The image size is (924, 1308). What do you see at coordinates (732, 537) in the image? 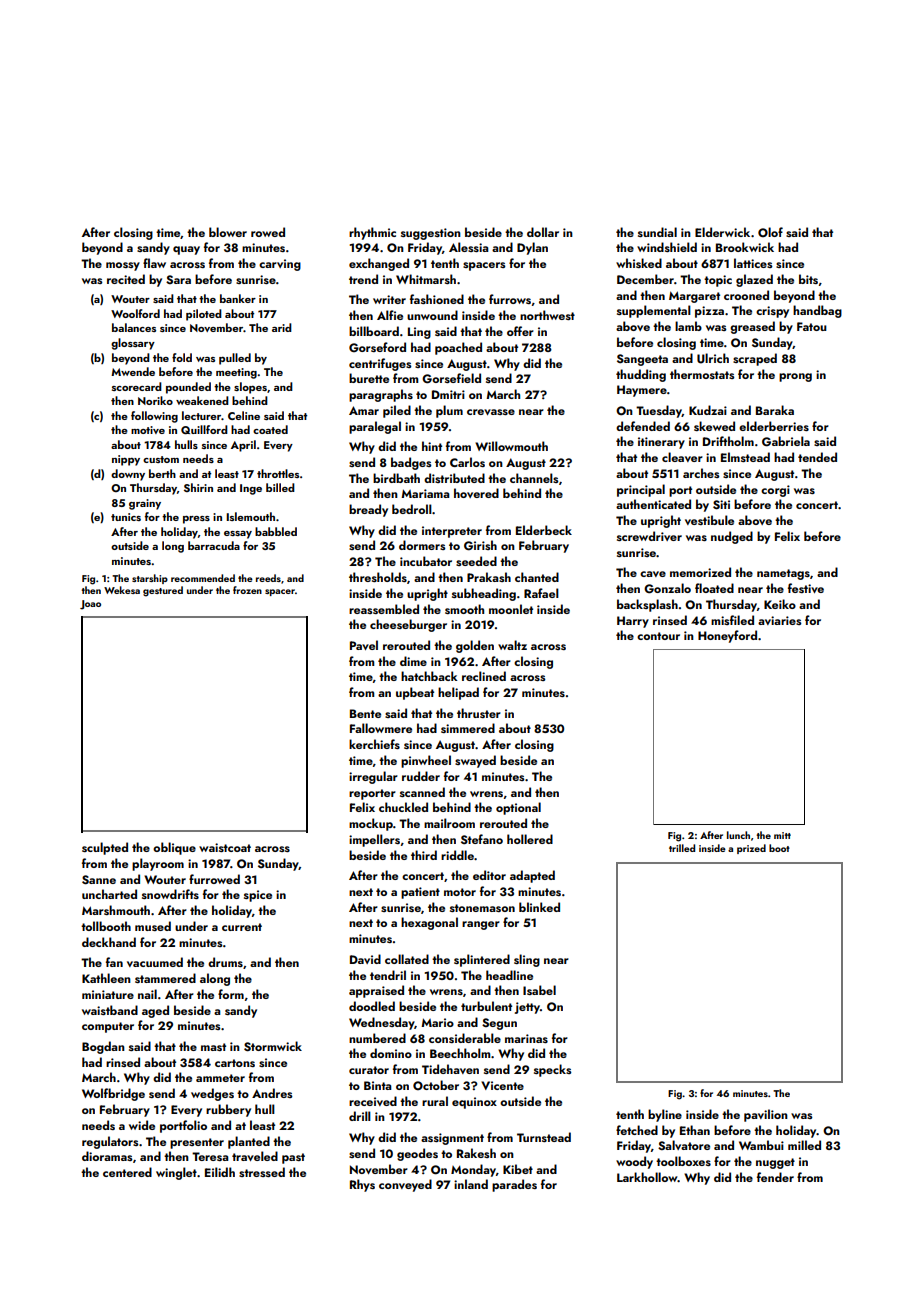
I see `nudged` at bounding box center [732, 537].
